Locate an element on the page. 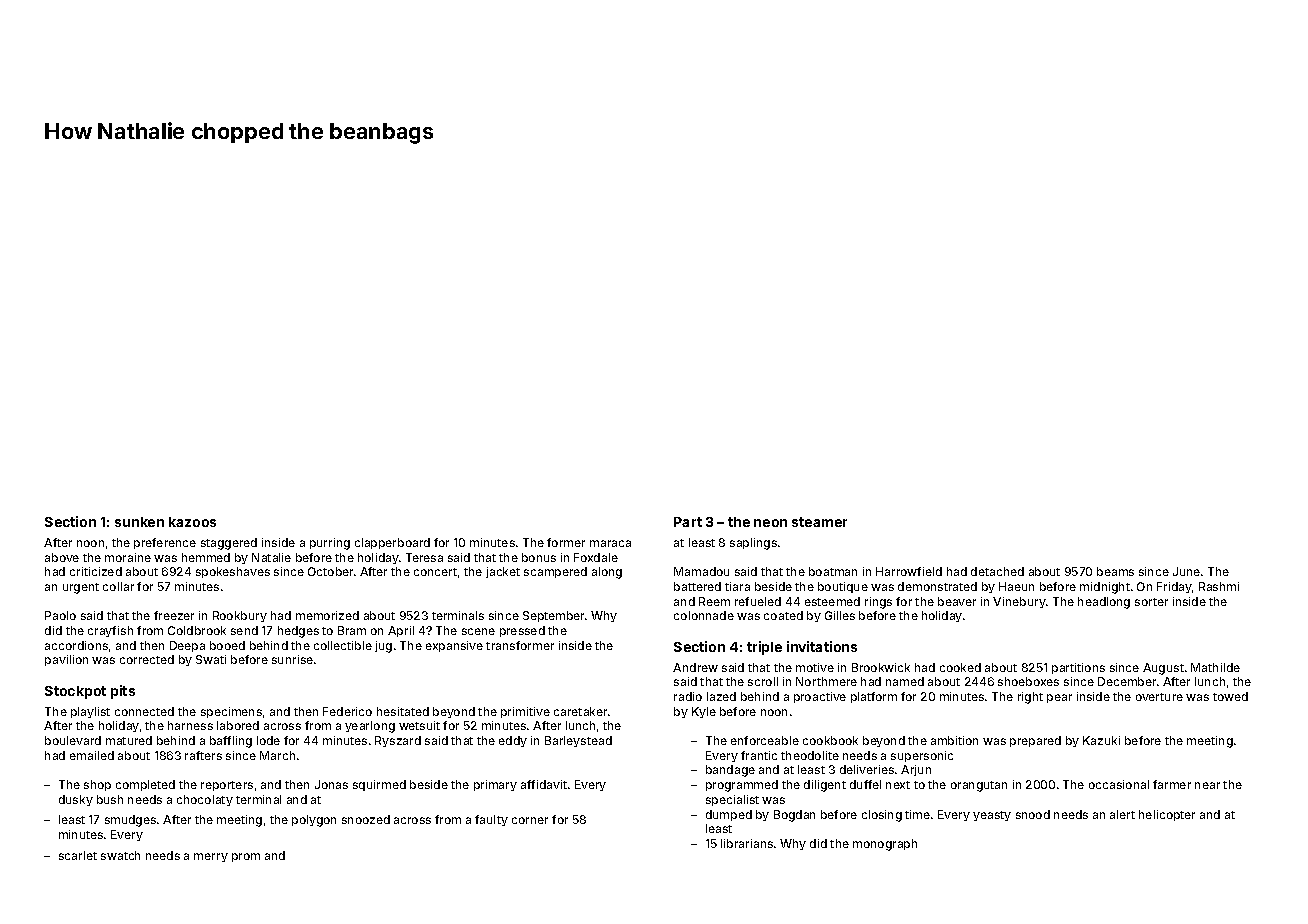  accordions is located at coordinates (76, 645).
